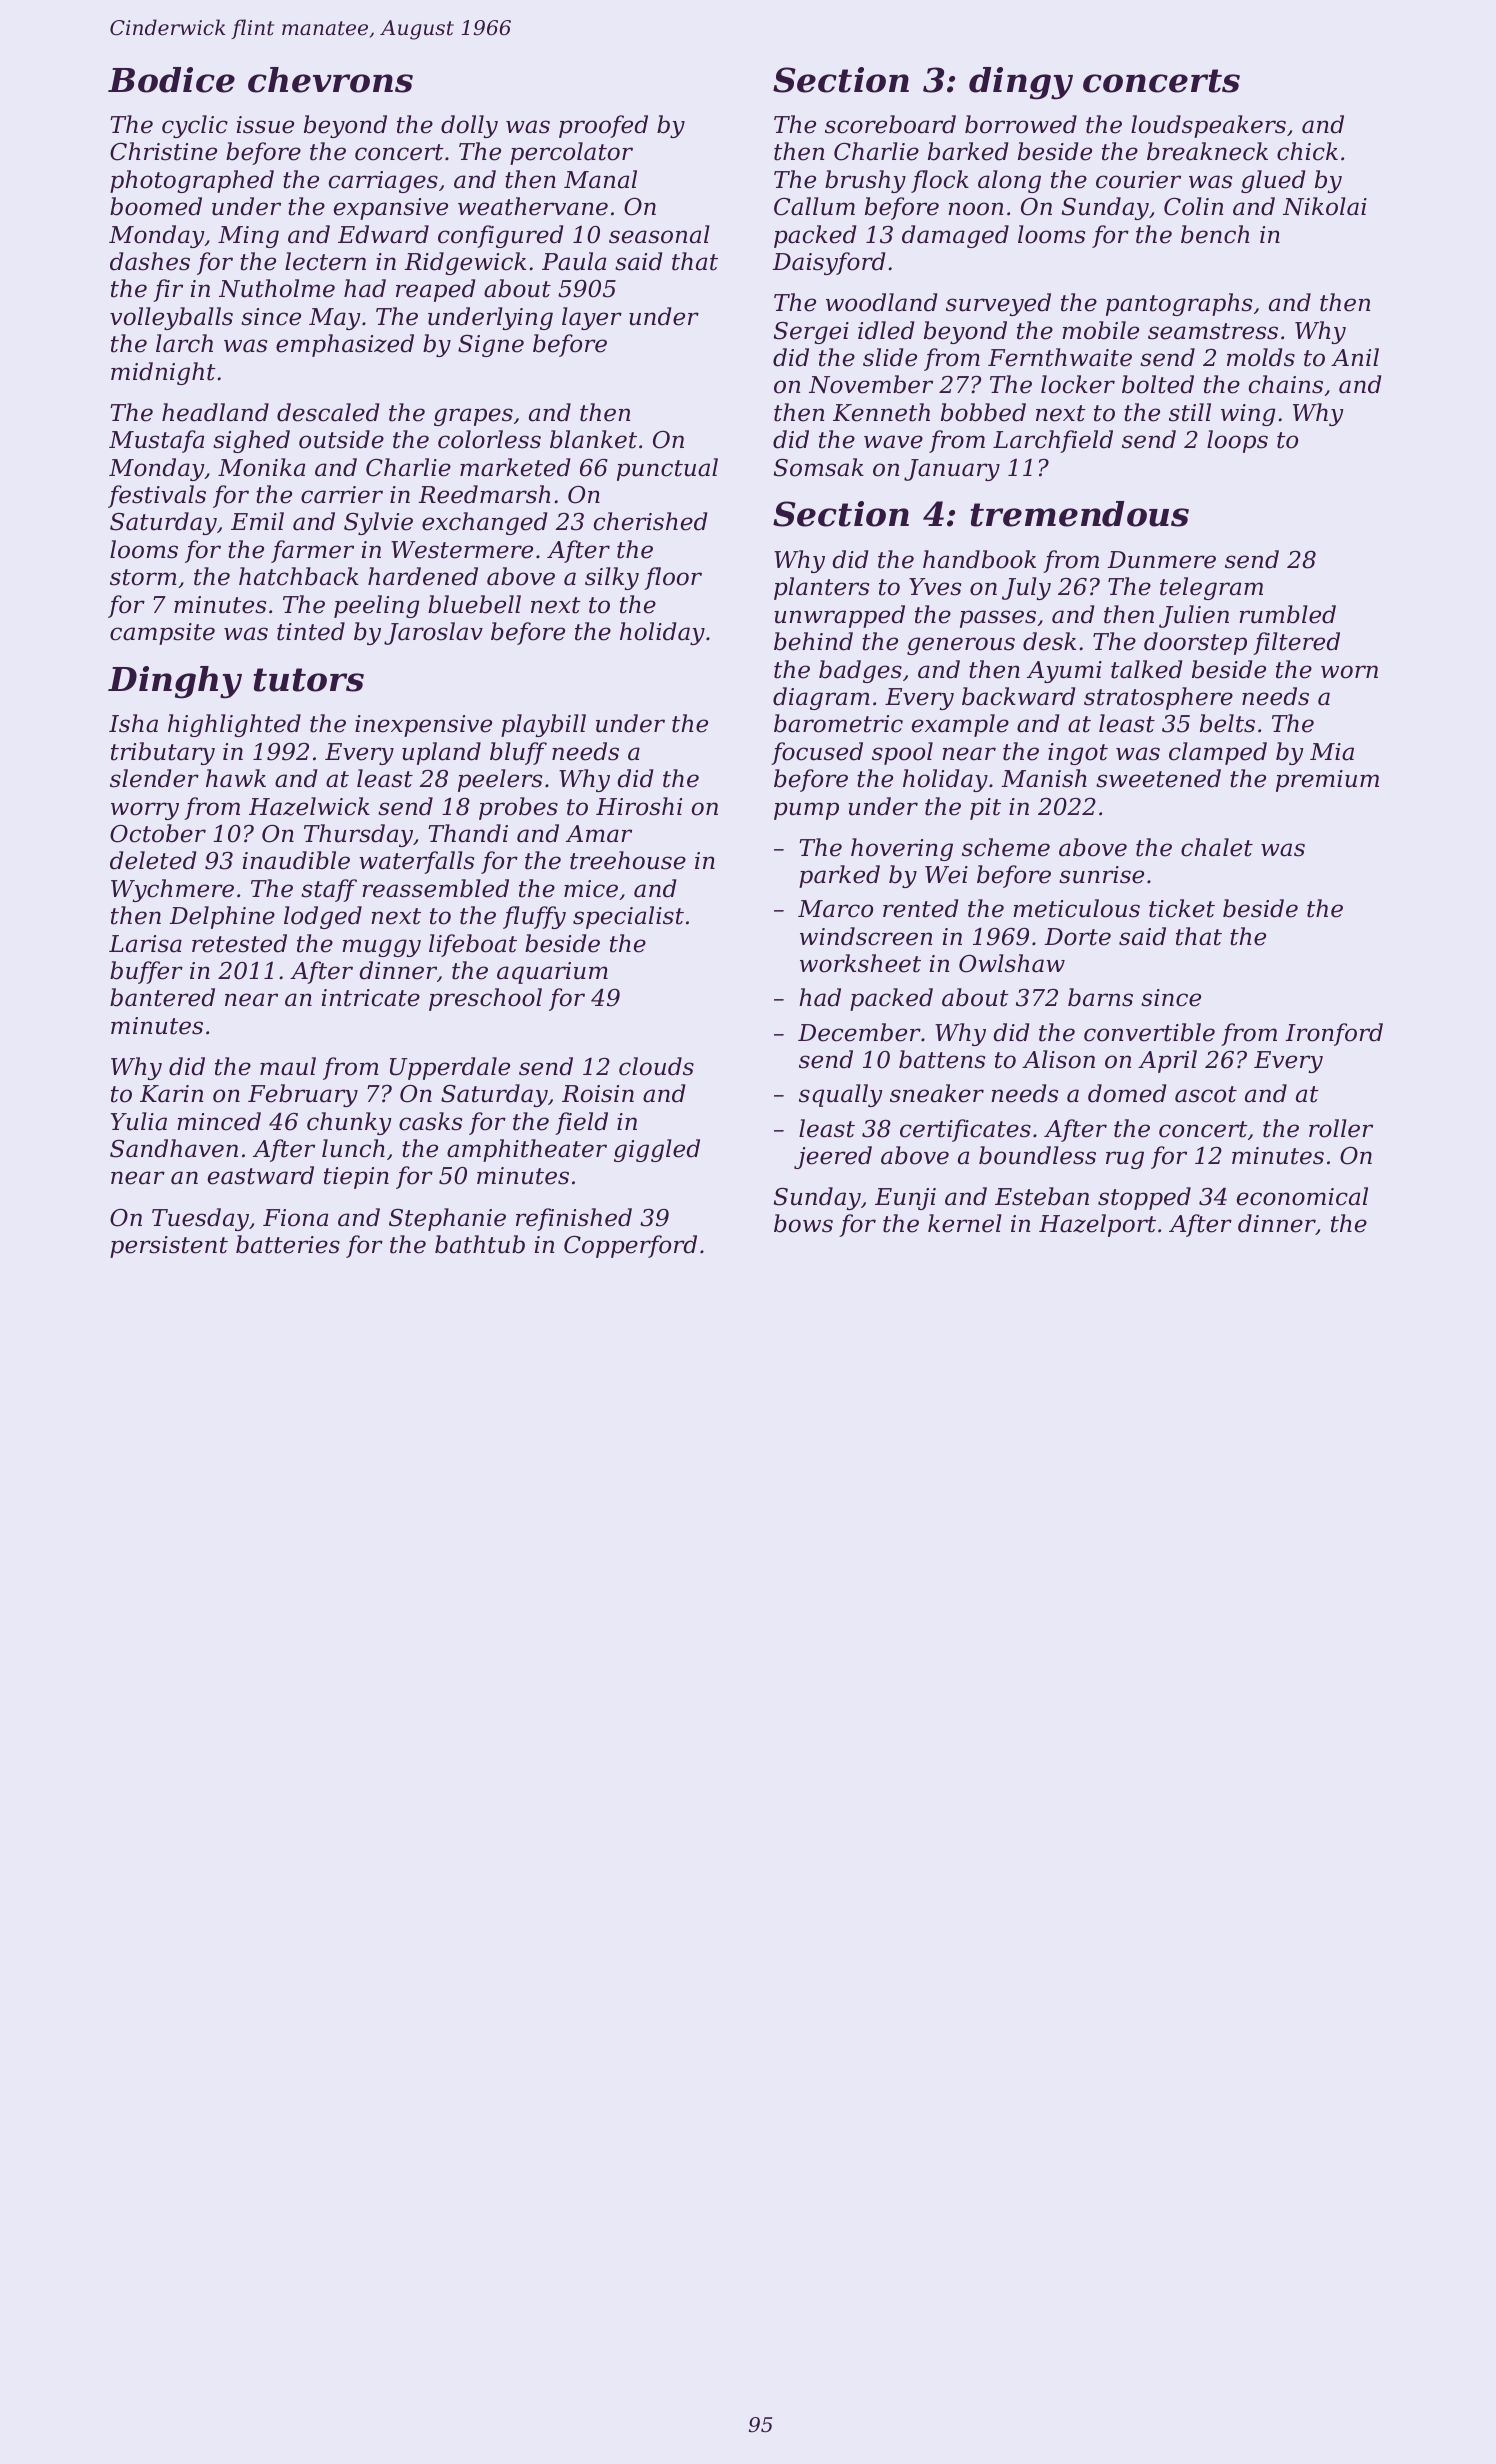  What do you see at coordinates (592, 318) in the screenshot?
I see `layer` at bounding box center [592, 318].
